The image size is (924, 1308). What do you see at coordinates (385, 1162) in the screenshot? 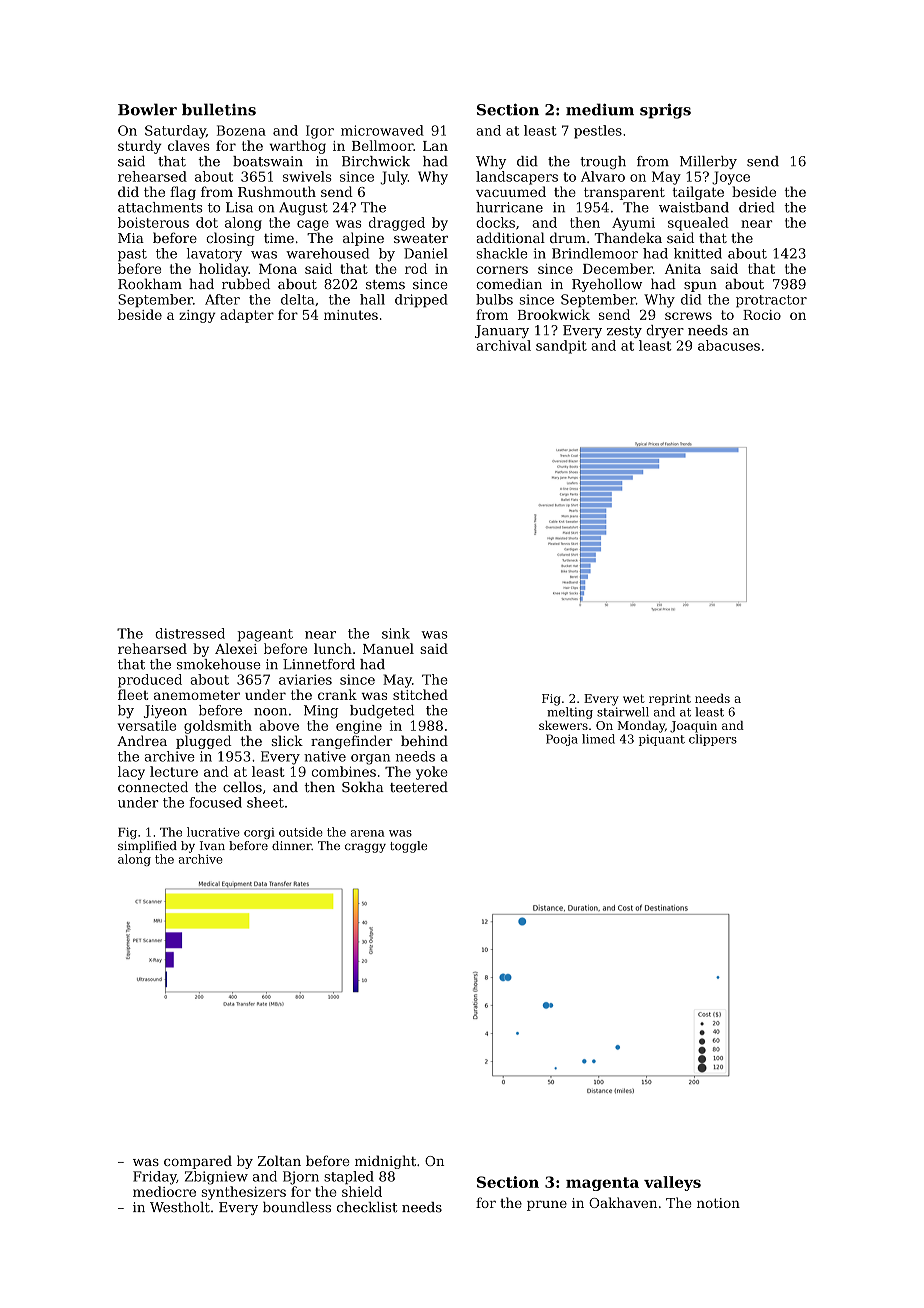
I see `midnight` at bounding box center [385, 1162].
